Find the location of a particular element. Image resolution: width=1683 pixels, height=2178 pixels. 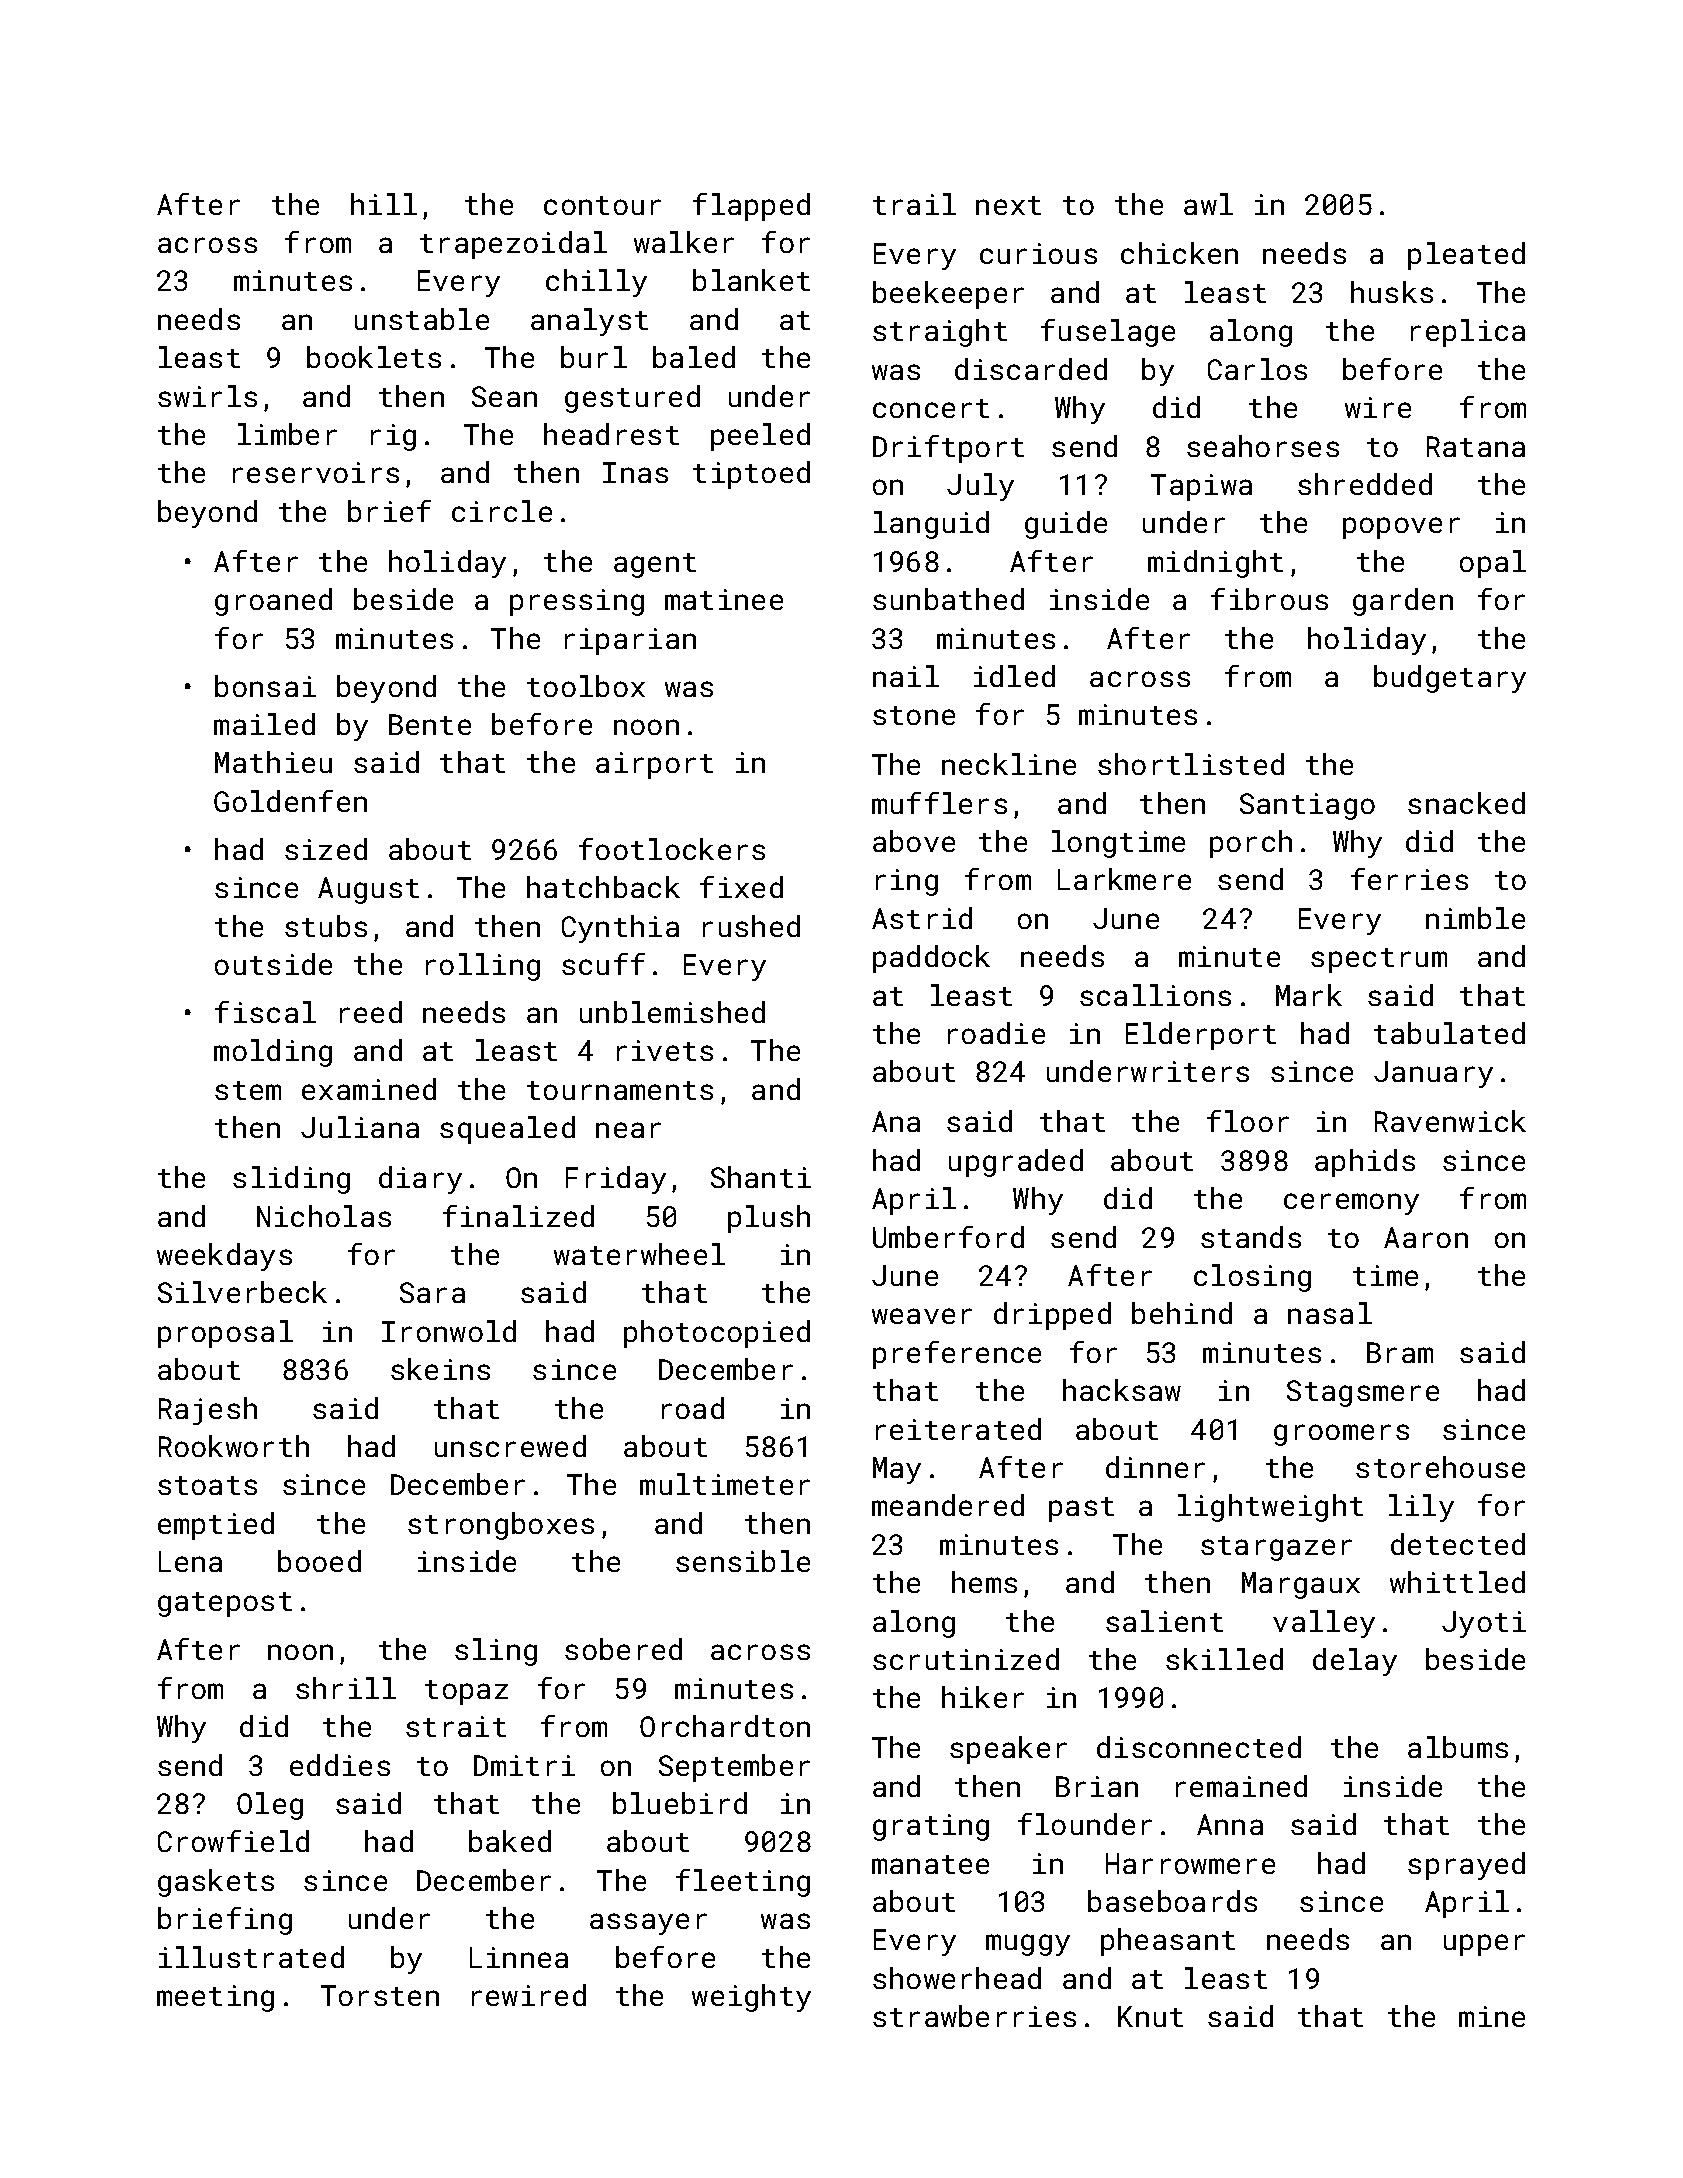

bonsai is located at coordinates (265, 686).
